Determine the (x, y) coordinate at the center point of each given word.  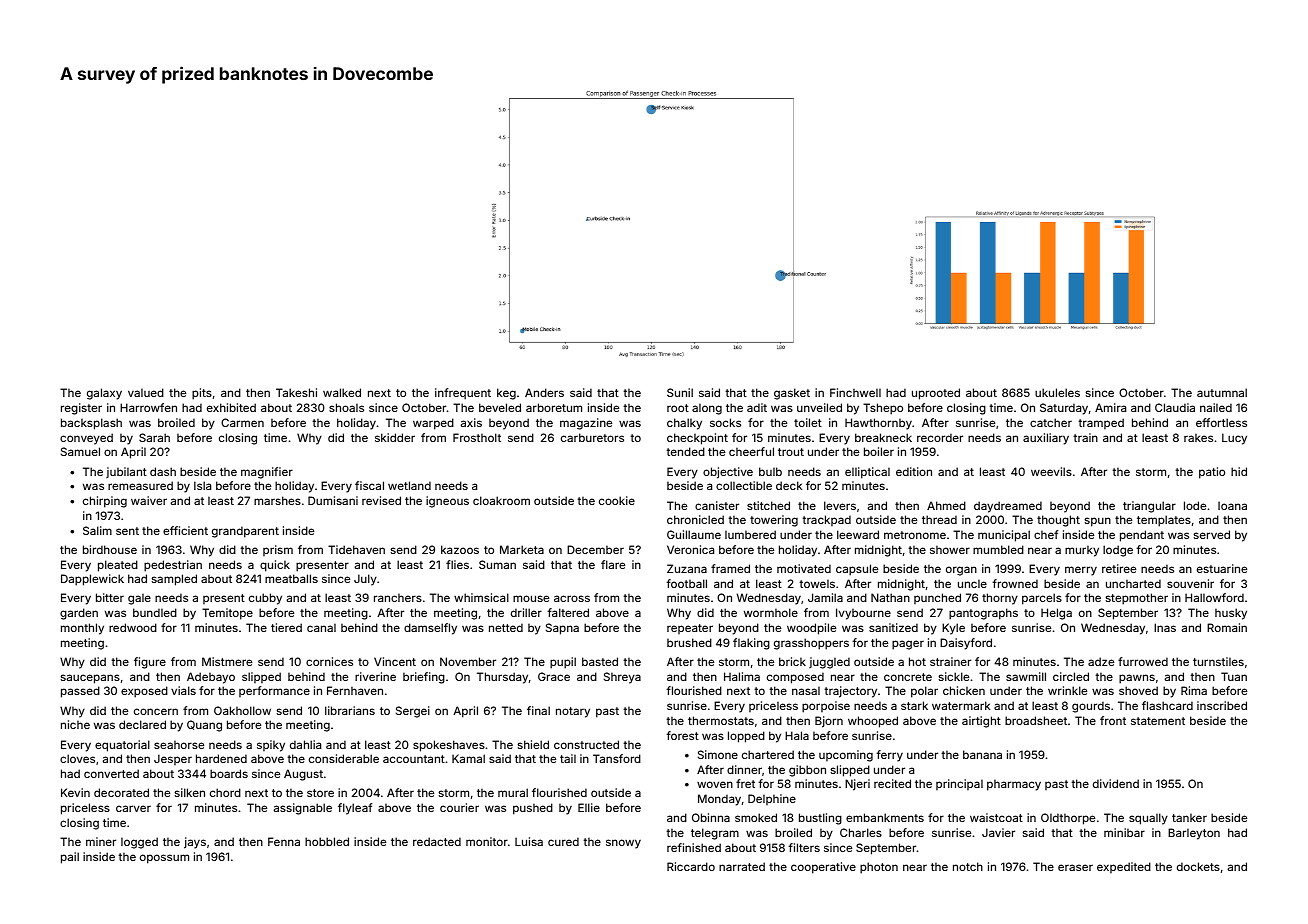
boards (229, 773)
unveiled (819, 407)
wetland (409, 485)
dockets (1198, 866)
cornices (329, 661)
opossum (164, 859)
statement (1158, 721)
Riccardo (691, 866)
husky (1231, 614)
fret (745, 783)
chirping (105, 502)
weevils (1051, 471)
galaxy (104, 394)
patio (1212, 473)
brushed (689, 642)
